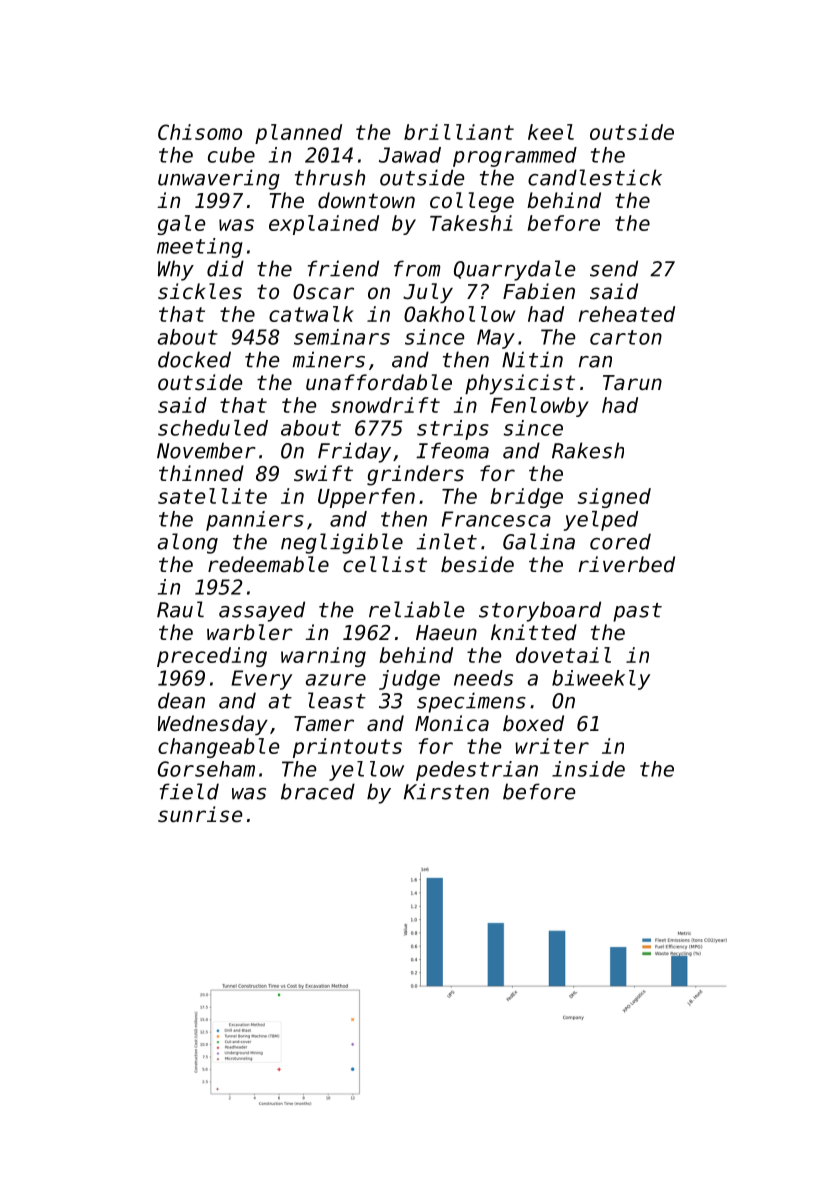 This screenshot has width=839, height=1190. I want to click on Why, so click(176, 270).
